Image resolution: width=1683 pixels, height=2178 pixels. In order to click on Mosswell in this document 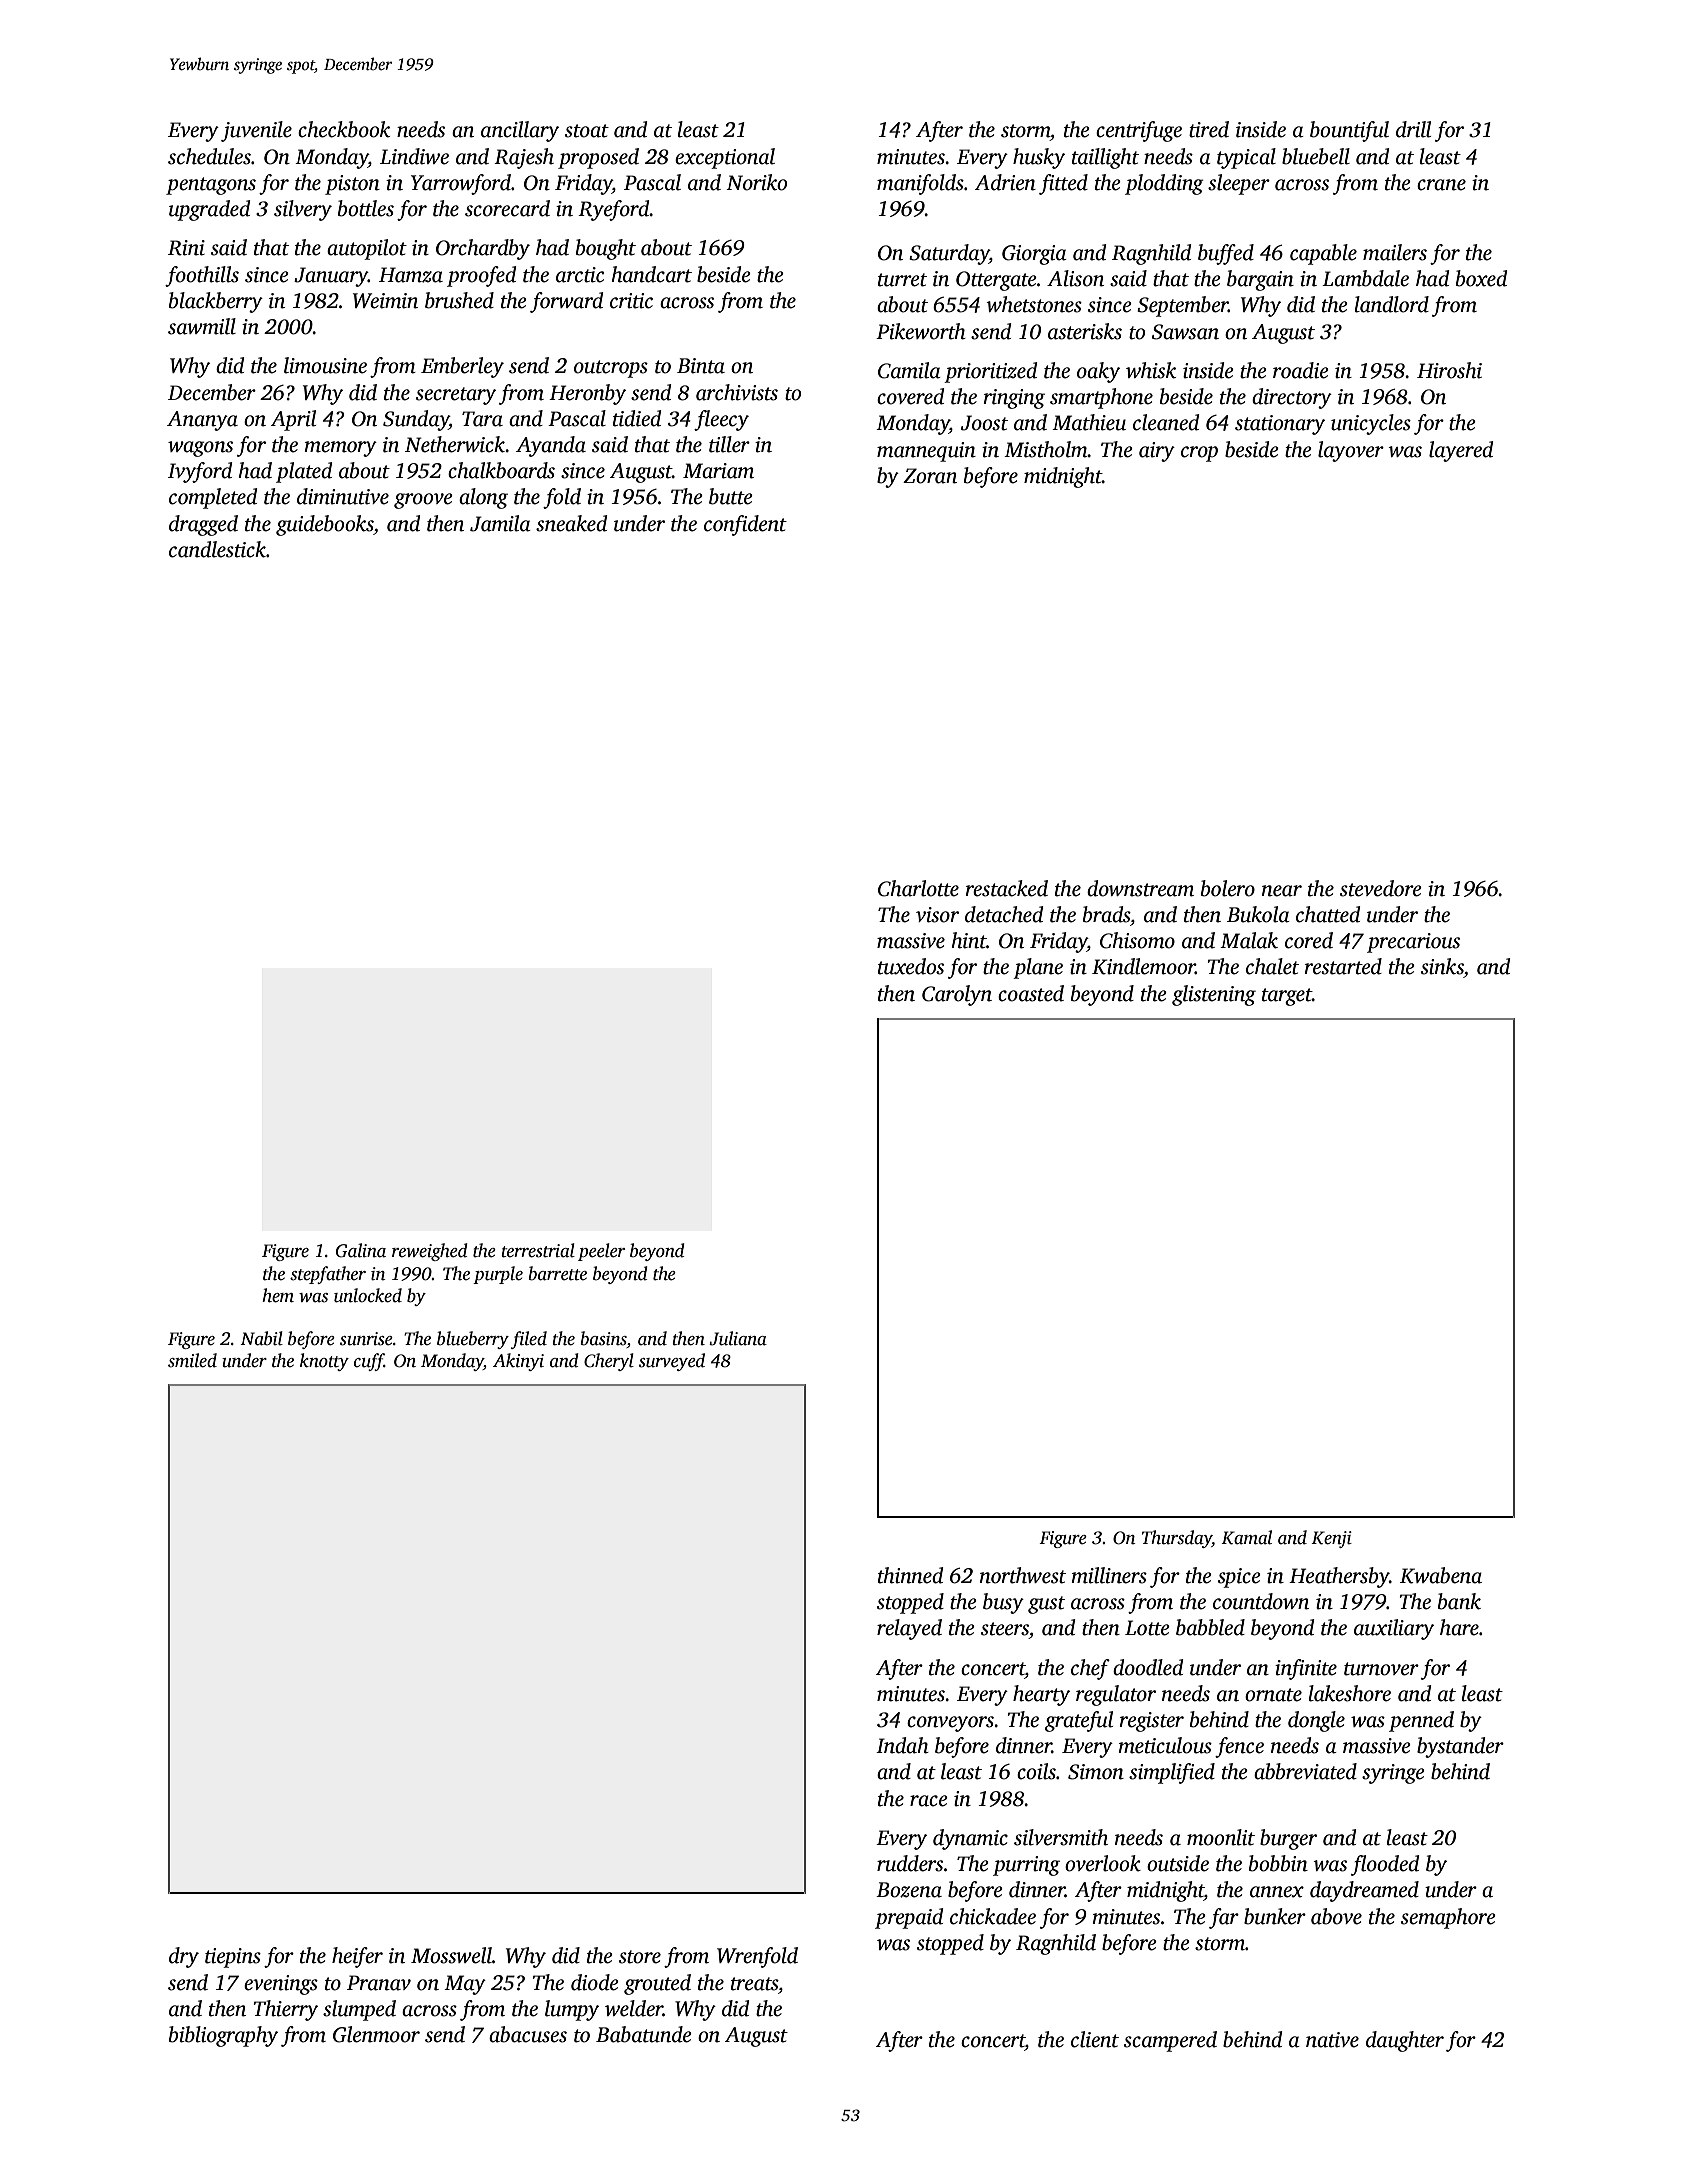, I will do `click(451, 1955)`.
